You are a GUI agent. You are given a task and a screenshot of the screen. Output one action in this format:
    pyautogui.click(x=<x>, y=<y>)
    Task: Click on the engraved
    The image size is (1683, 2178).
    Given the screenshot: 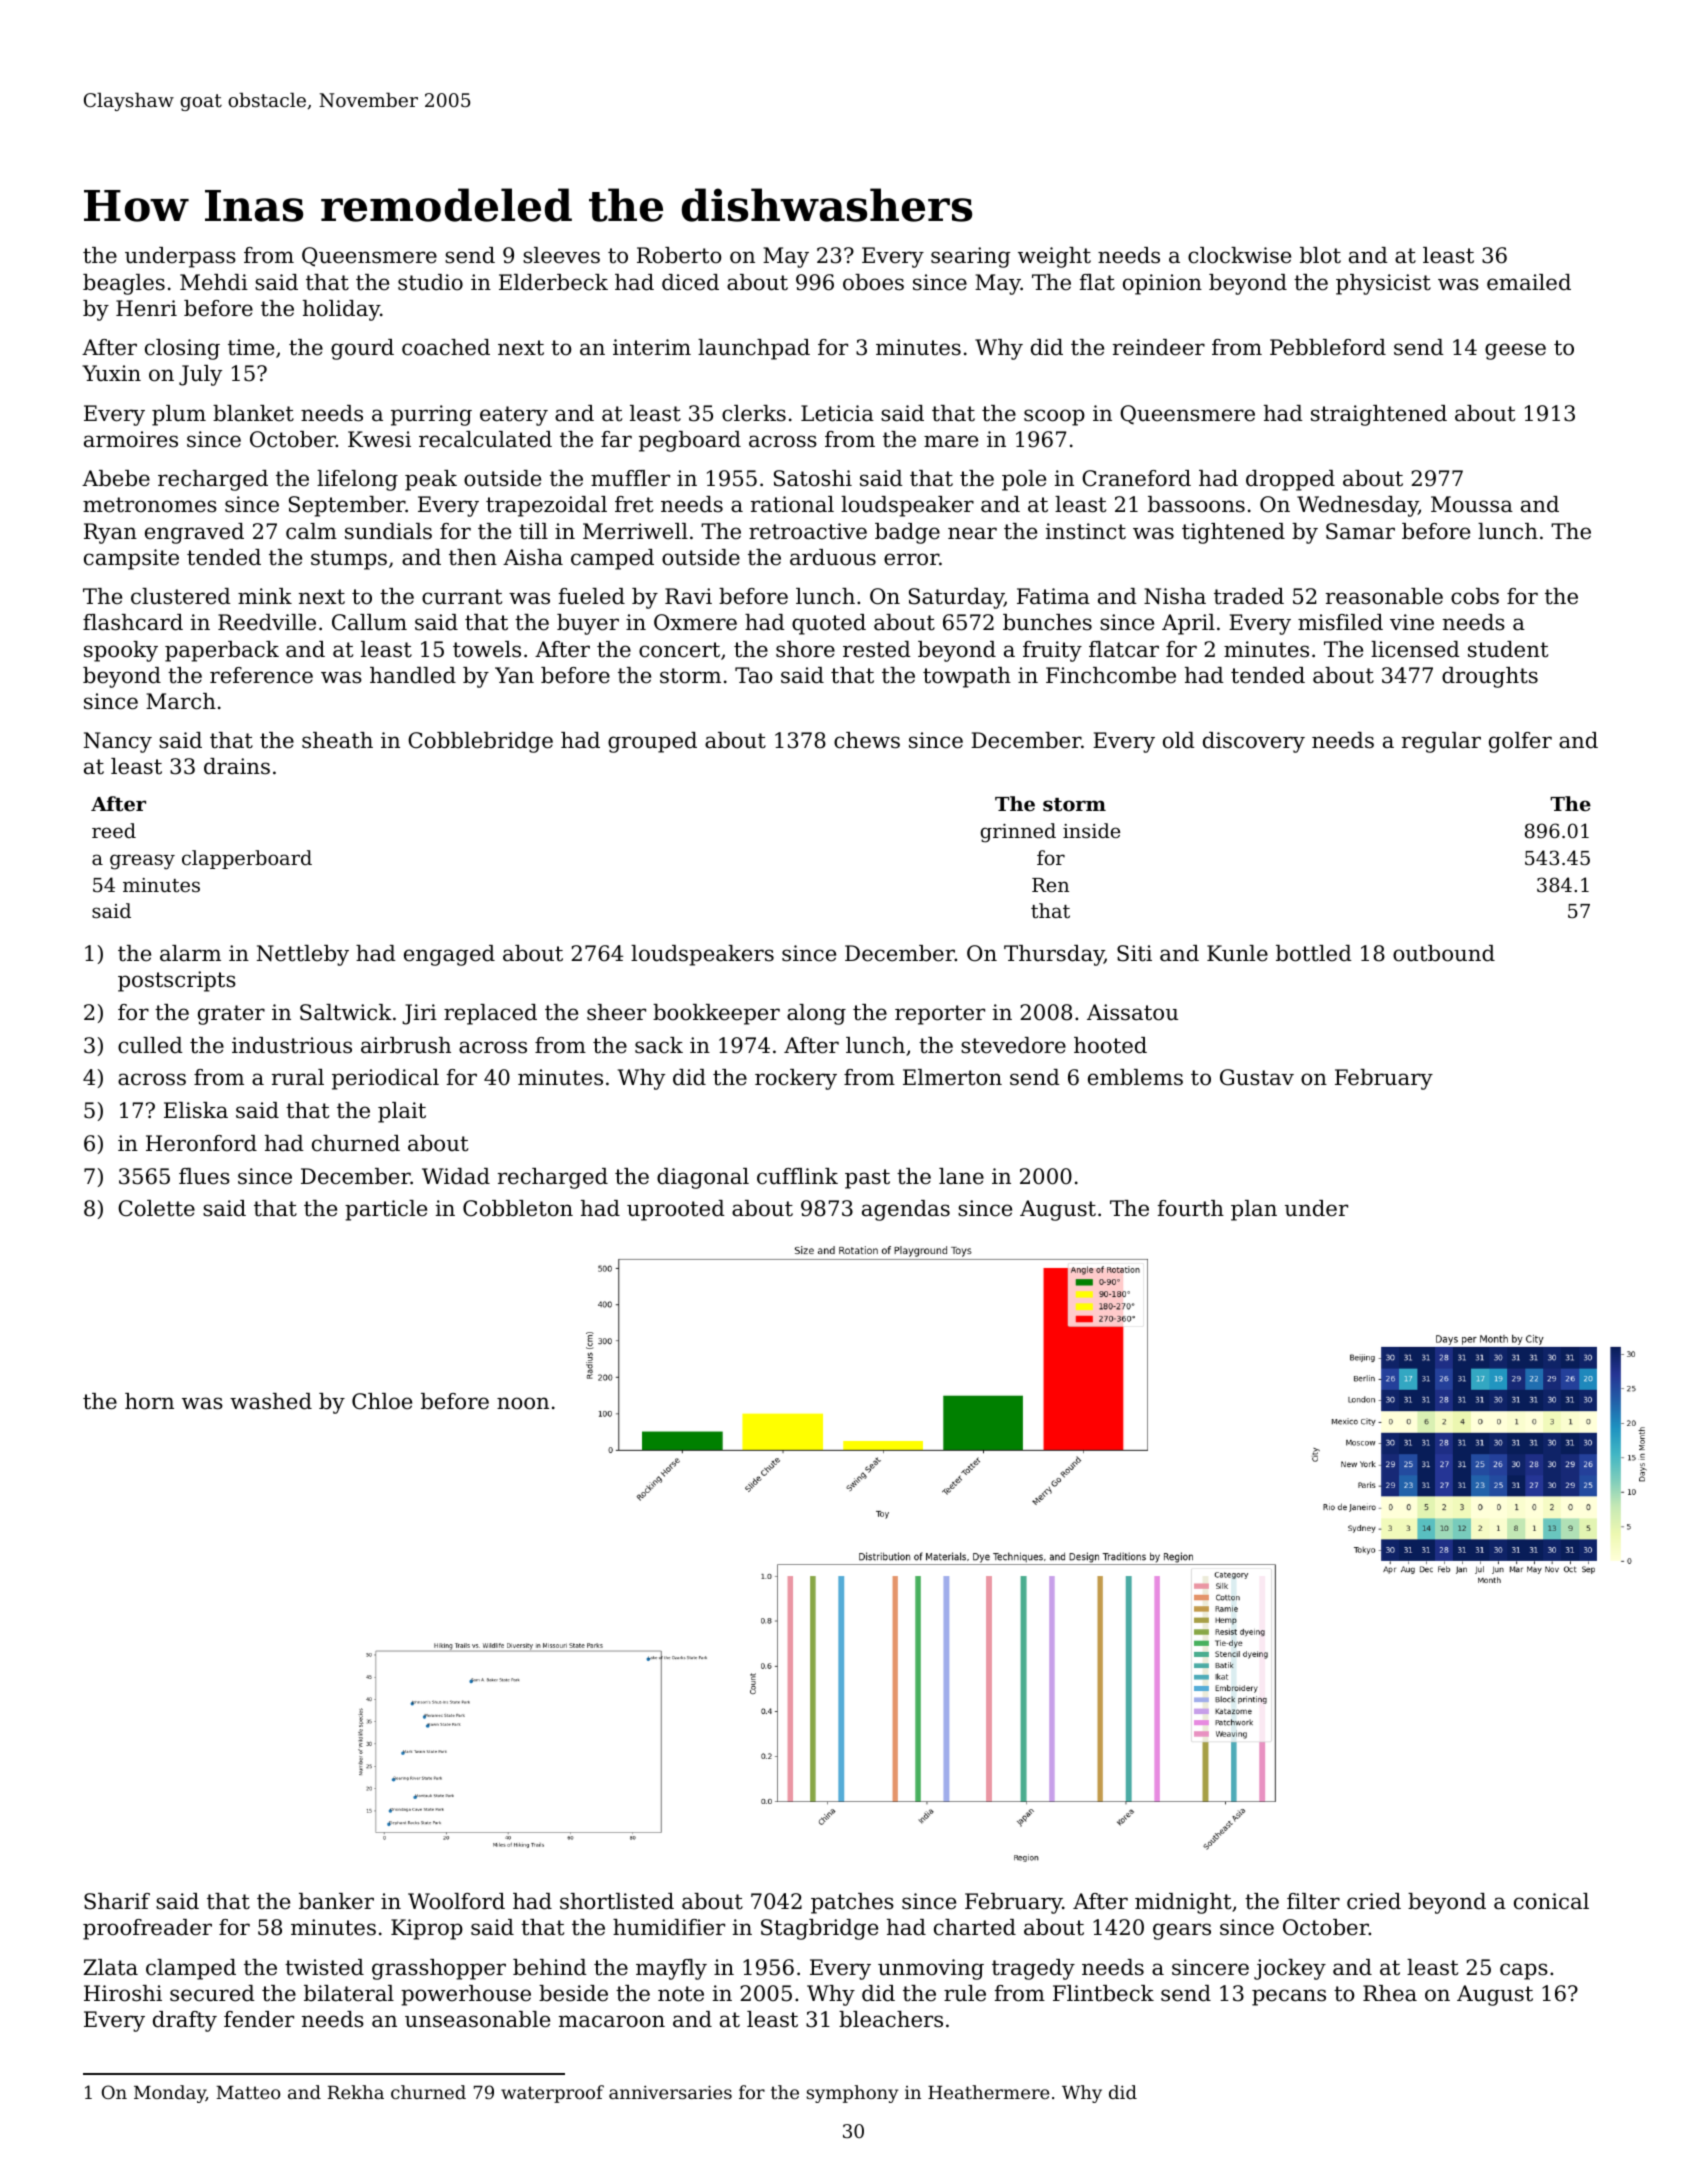 What is the action you would take?
    pyautogui.click(x=194, y=533)
